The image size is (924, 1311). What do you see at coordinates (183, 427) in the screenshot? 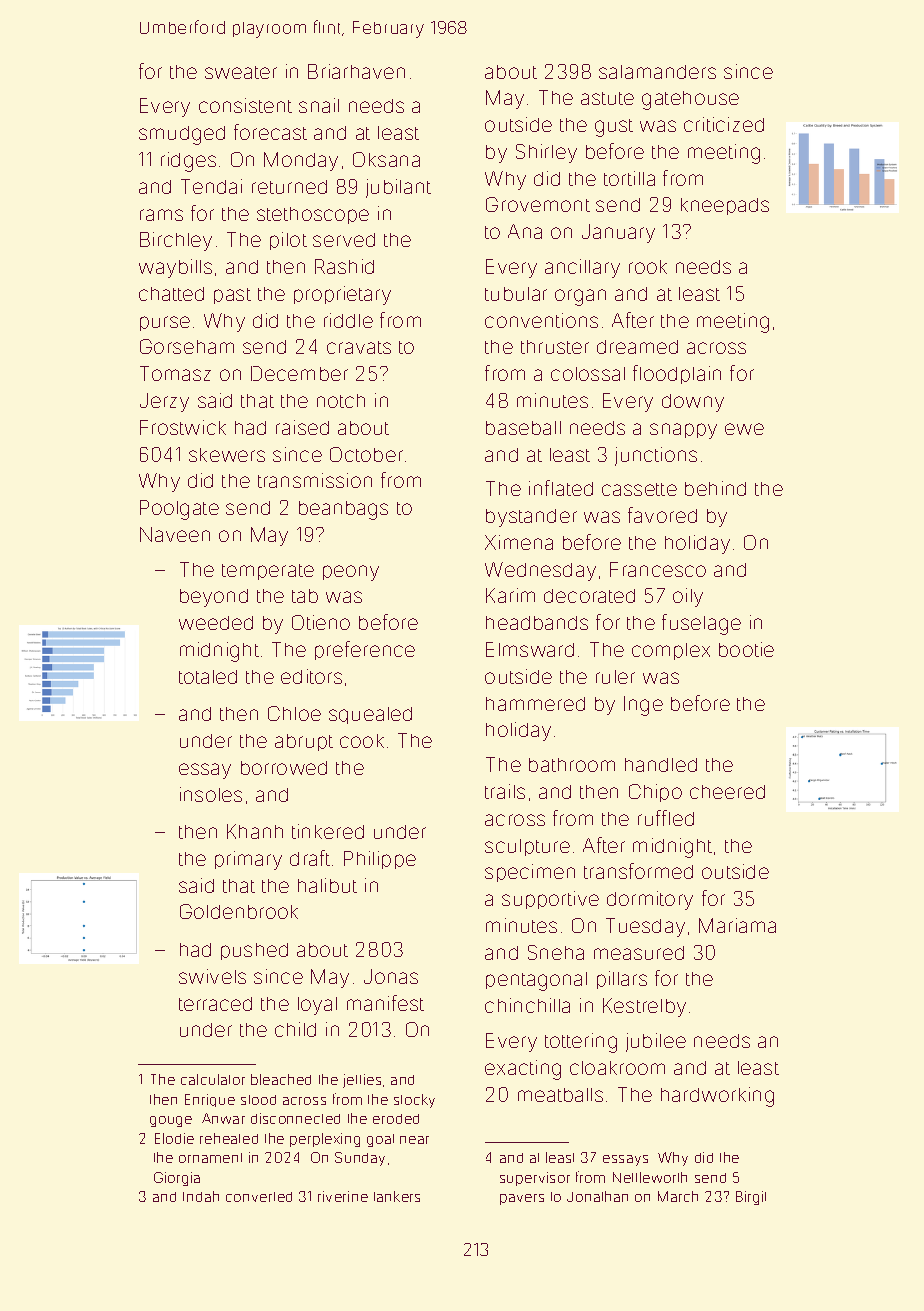
I see `Frostwick` at bounding box center [183, 427].
